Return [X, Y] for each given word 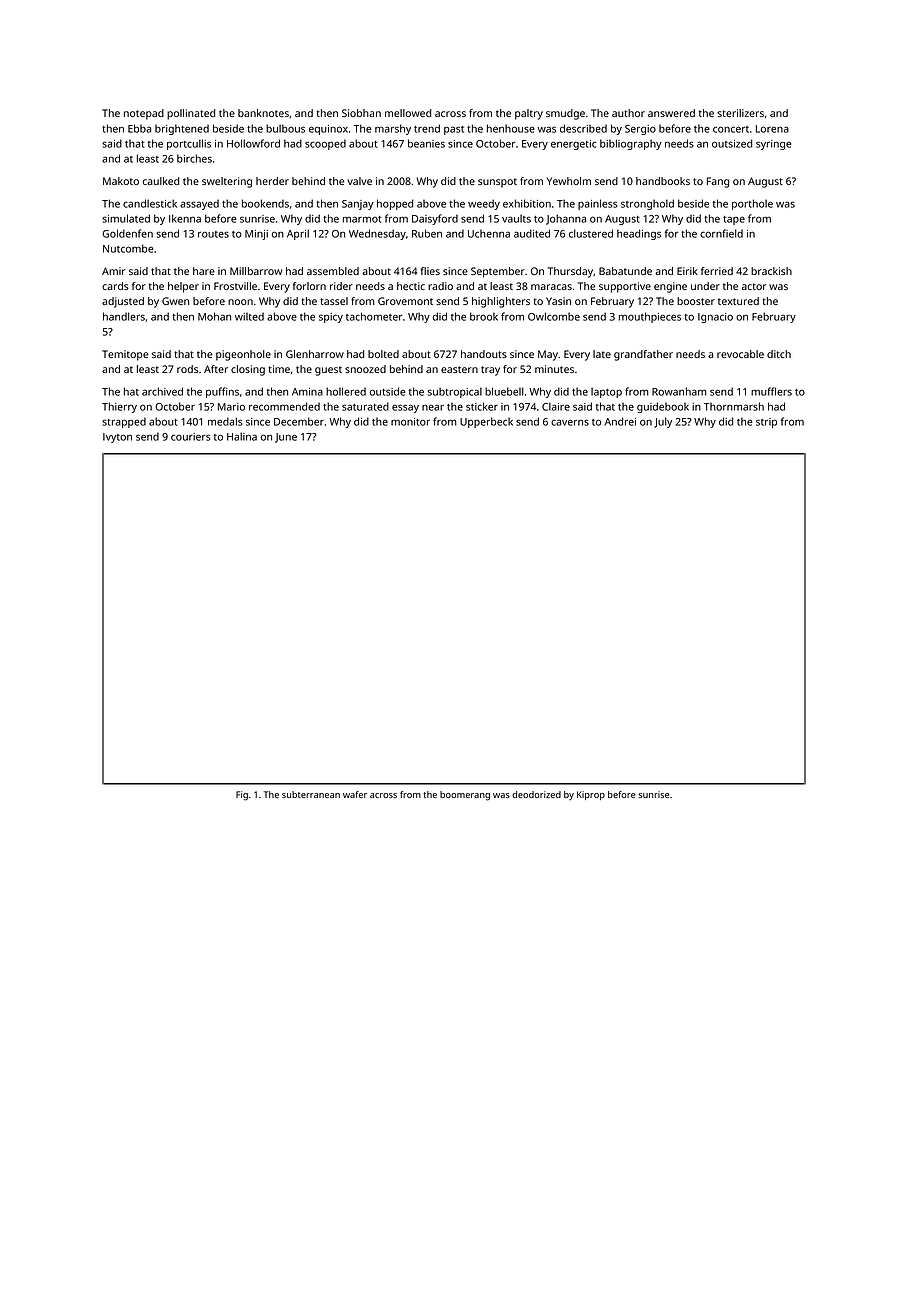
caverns [570, 422]
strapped [124, 422]
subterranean [311, 794]
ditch [779, 354]
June [286, 438]
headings [639, 234]
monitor [410, 422]
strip [766, 423]
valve [359, 181]
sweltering [227, 182]
